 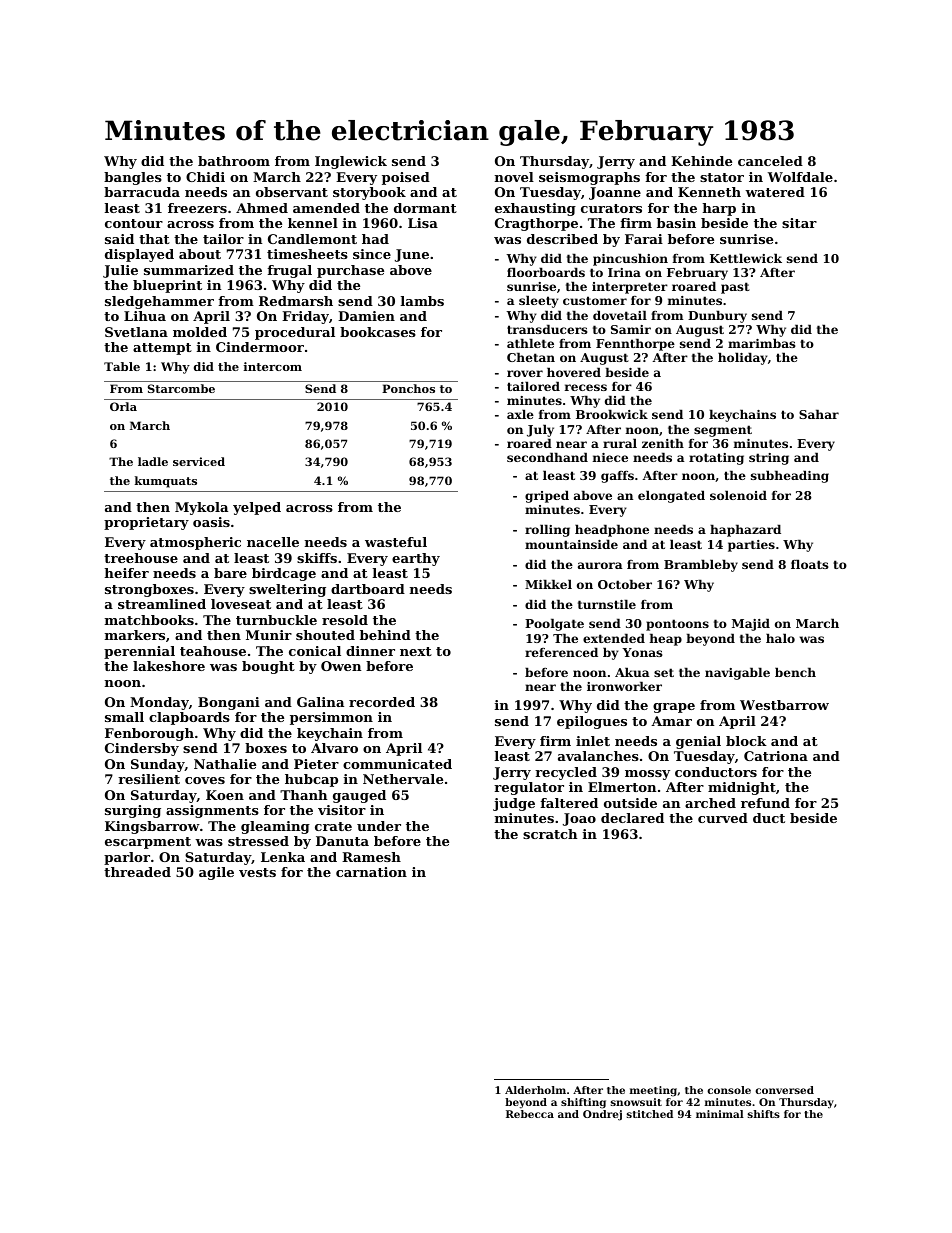 I want to click on Samir, so click(x=631, y=329).
